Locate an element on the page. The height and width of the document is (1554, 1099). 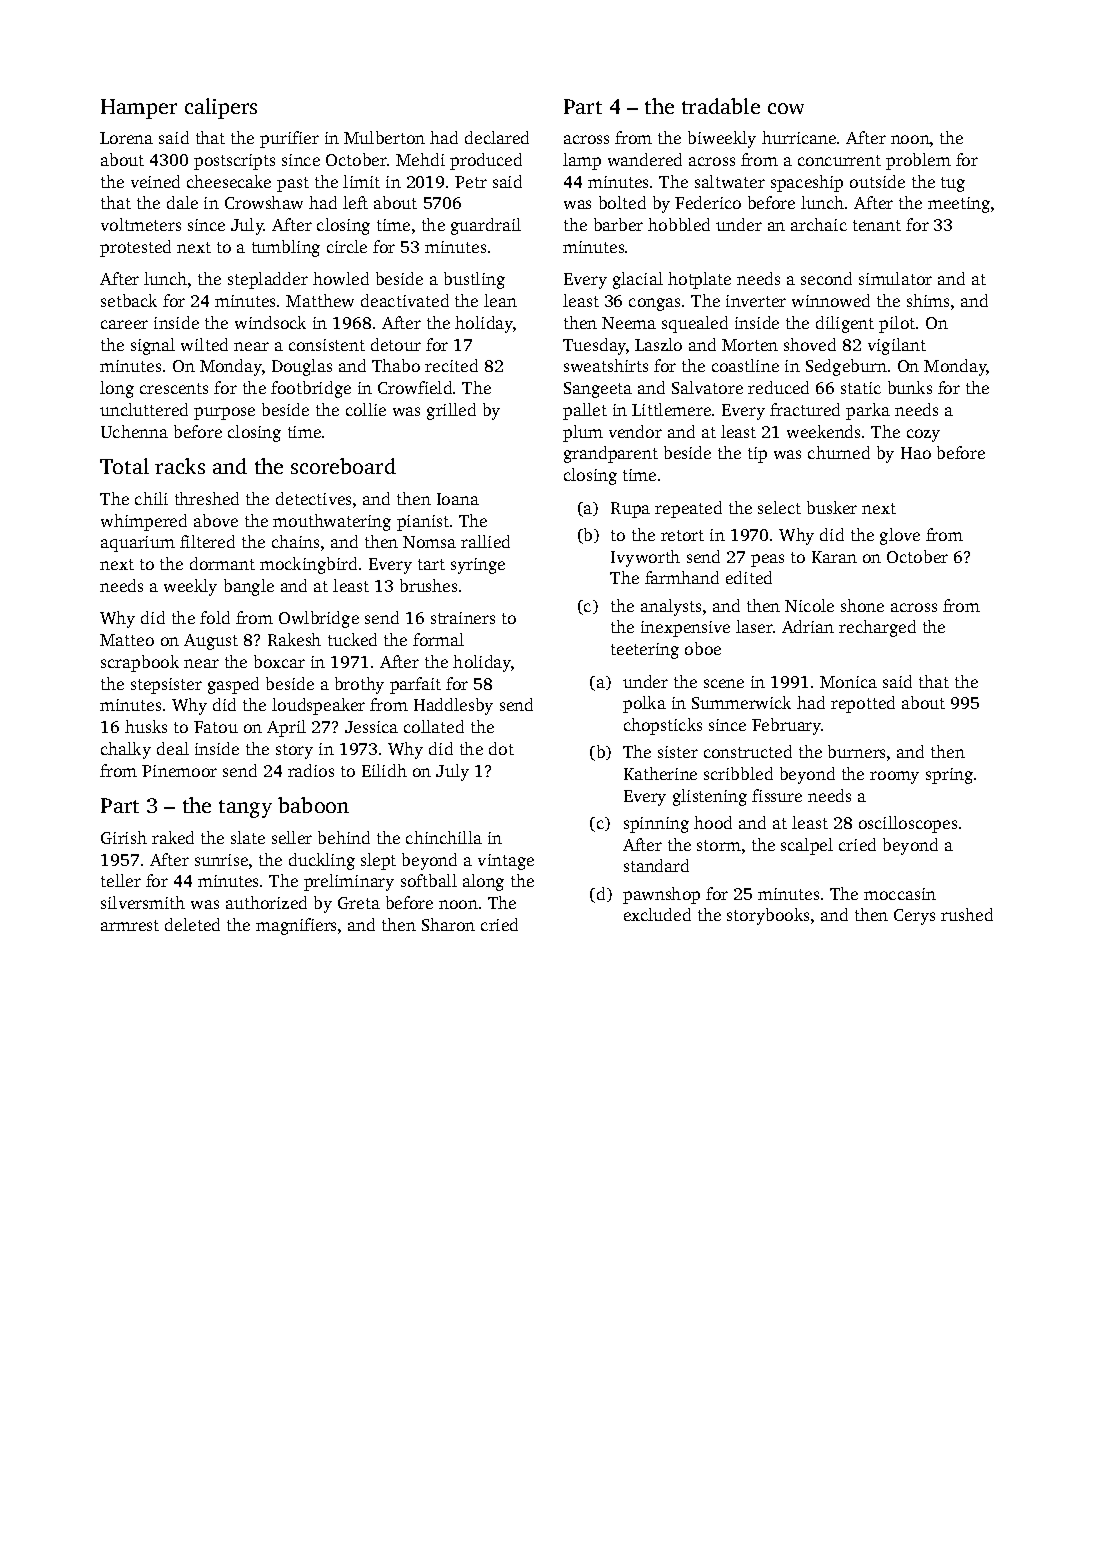
Adrian is located at coordinates (808, 626).
